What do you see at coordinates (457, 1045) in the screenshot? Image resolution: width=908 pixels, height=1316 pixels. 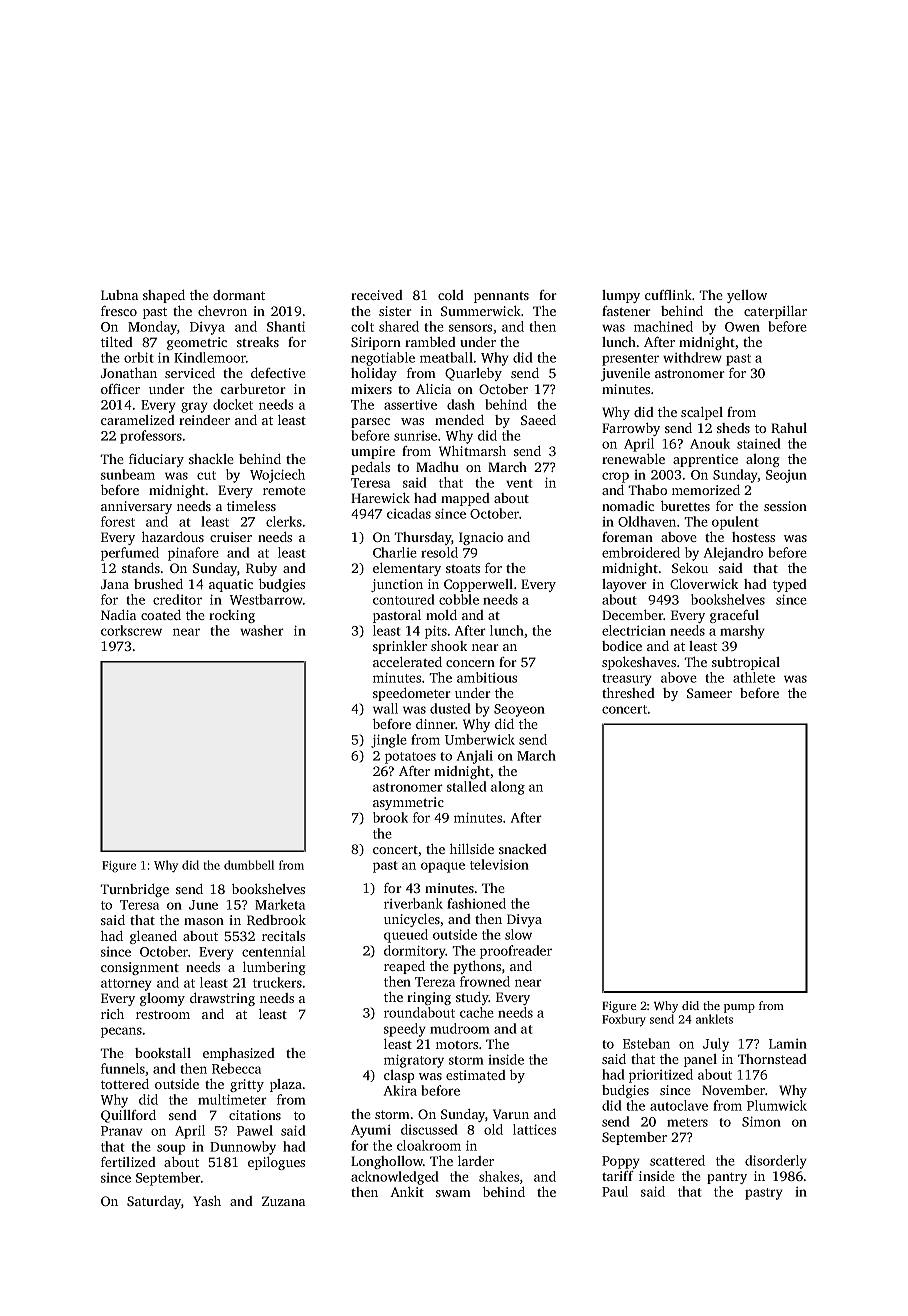 I see `motors` at bounding box center [457, 1045].
